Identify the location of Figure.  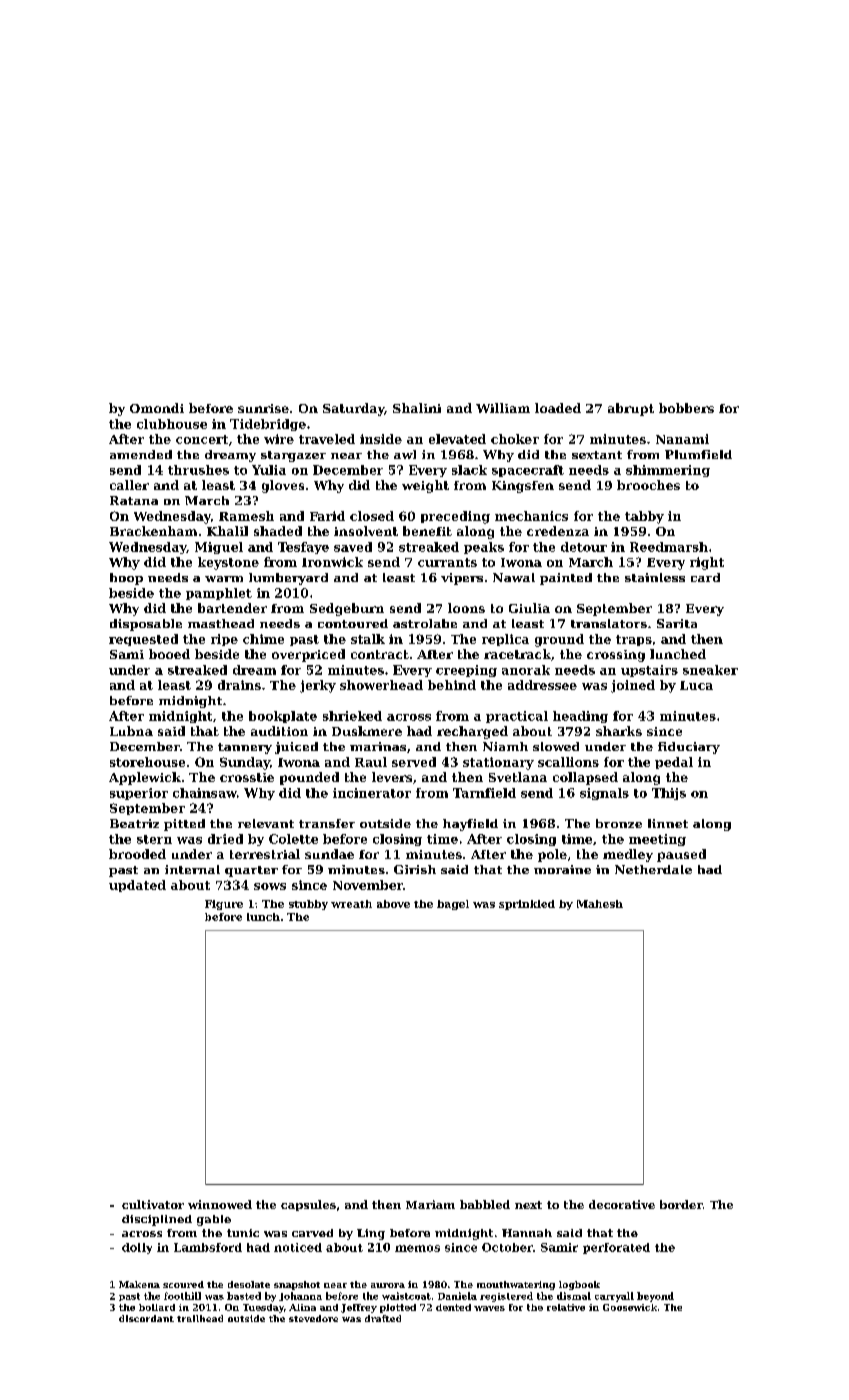
(224, 905).
